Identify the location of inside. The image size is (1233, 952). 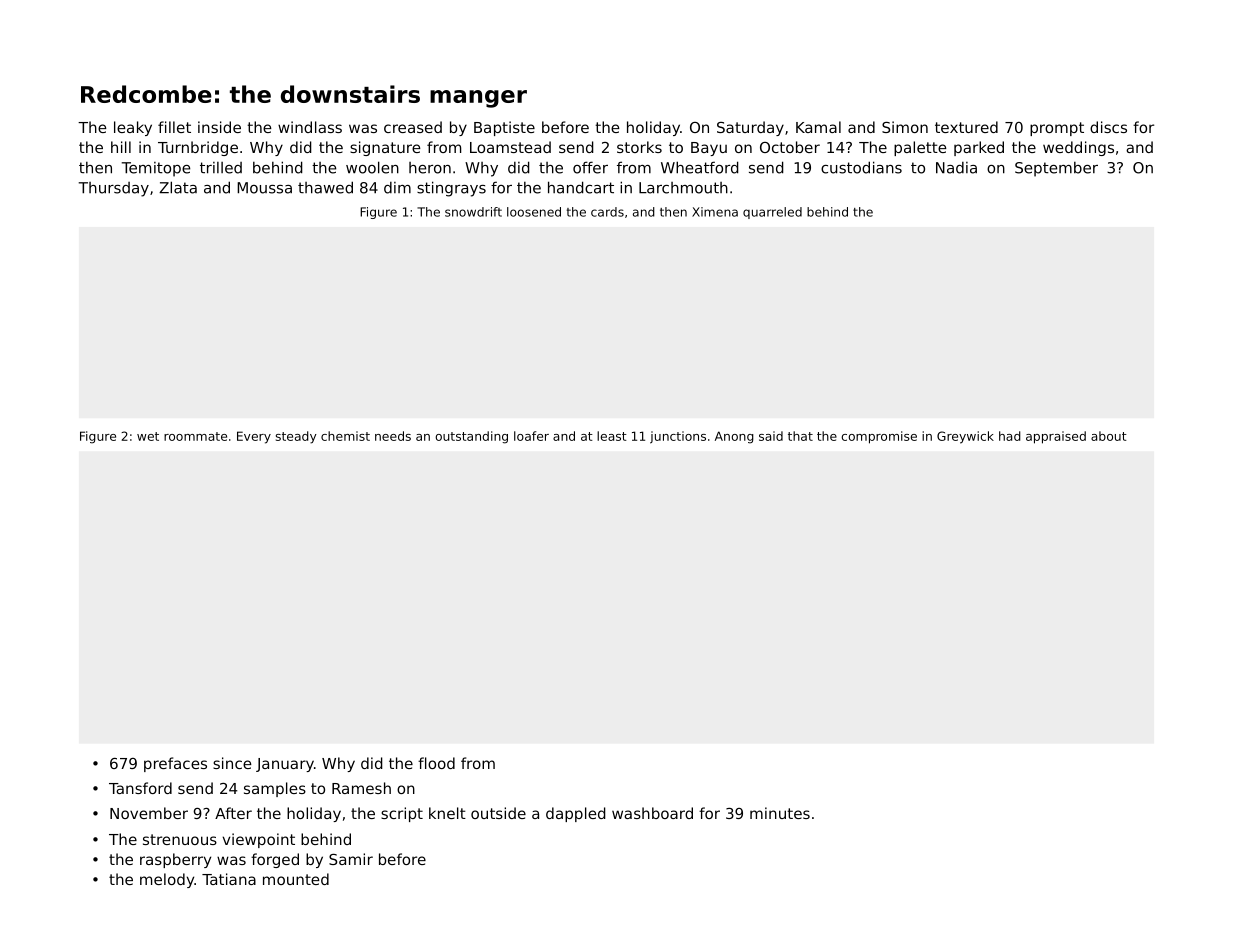
(219, 127).
